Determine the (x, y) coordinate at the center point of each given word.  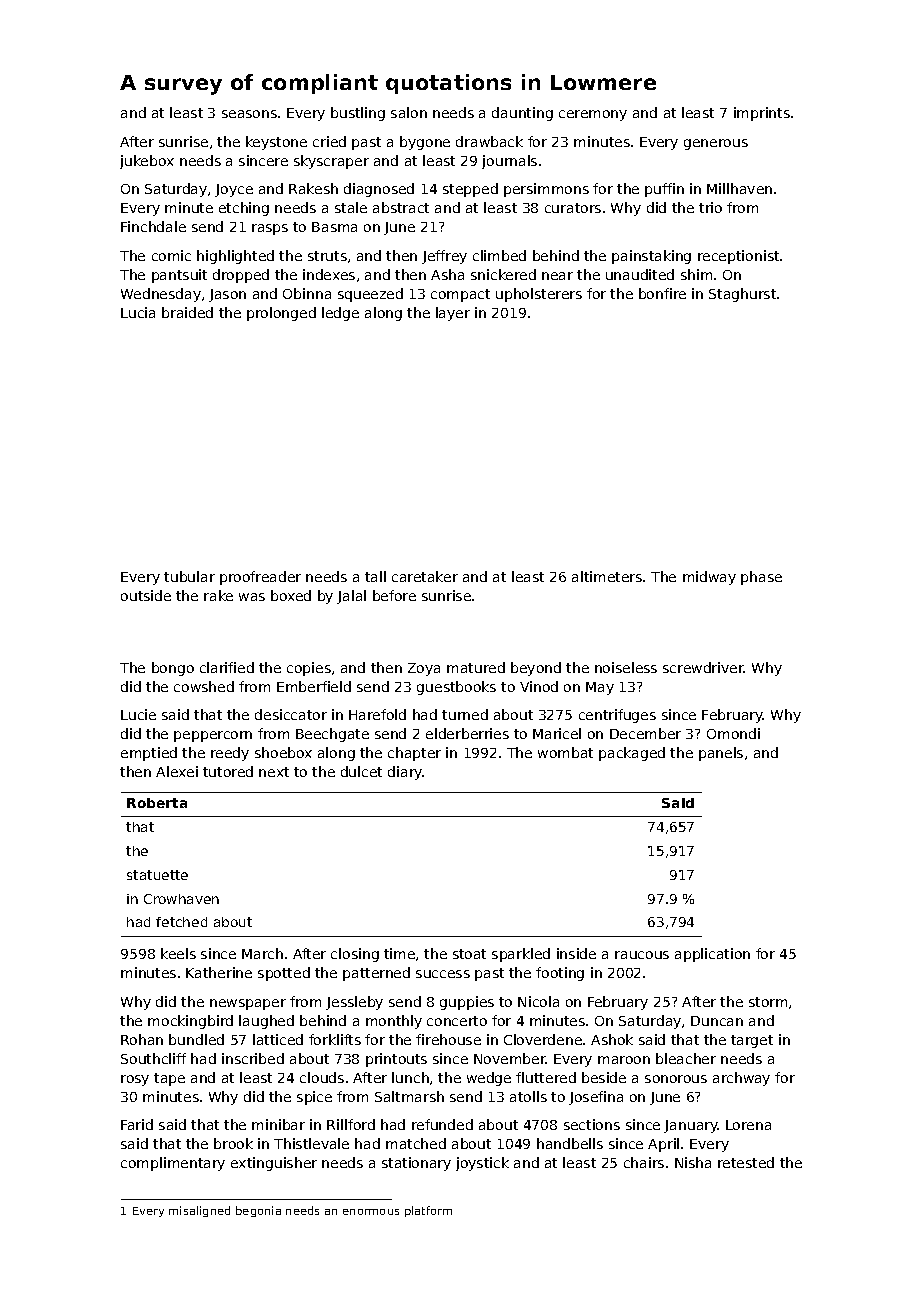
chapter (414, 754)
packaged (632, 754)
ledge (340, 314)
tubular (189, 576)
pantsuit (179, 276)
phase (761, 578)
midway (709, 578)
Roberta (157, 803)
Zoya (424, 669)
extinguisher (274, 1164)
